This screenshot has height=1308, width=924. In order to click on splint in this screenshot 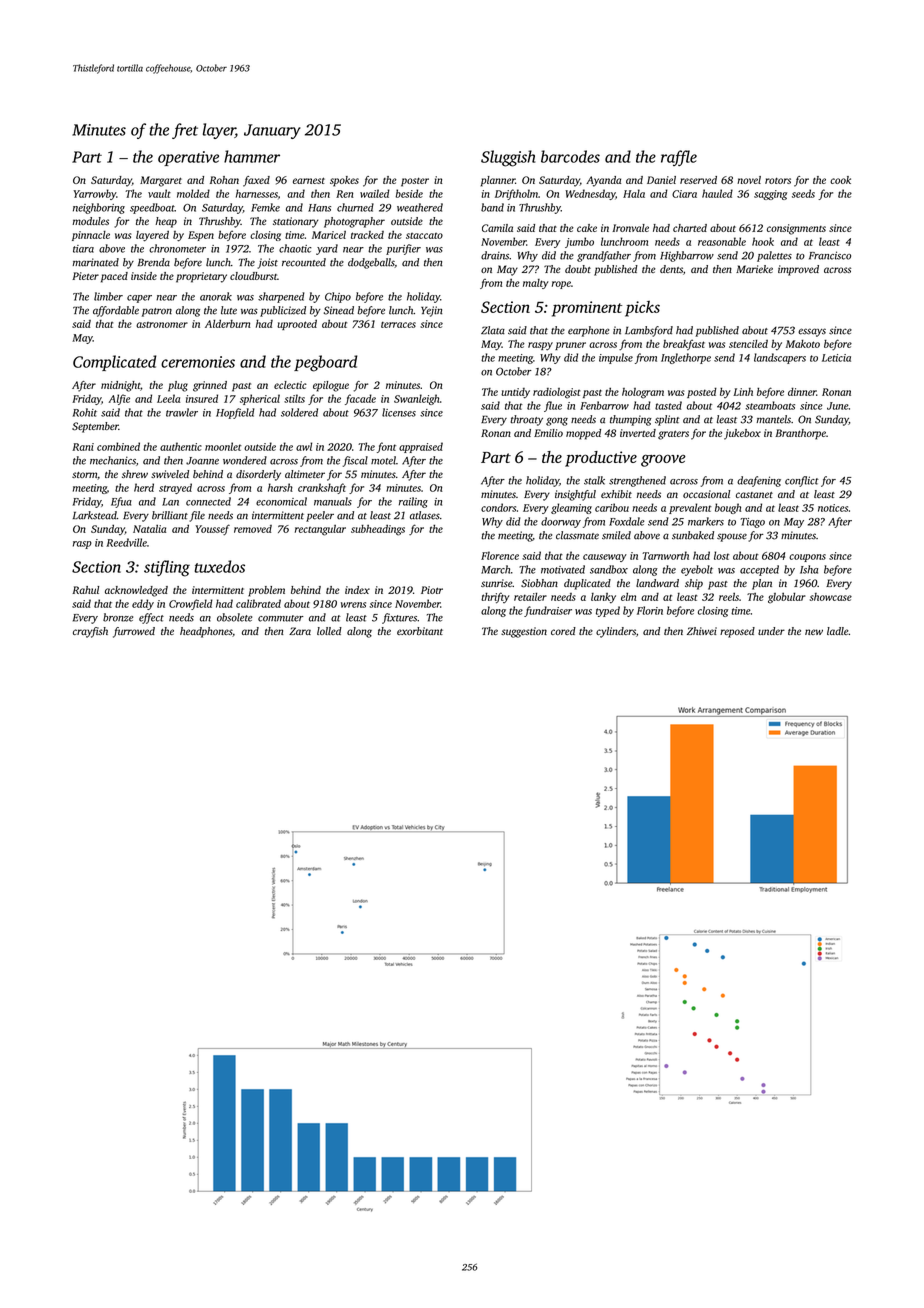, I will do `click(667, 420)`.
